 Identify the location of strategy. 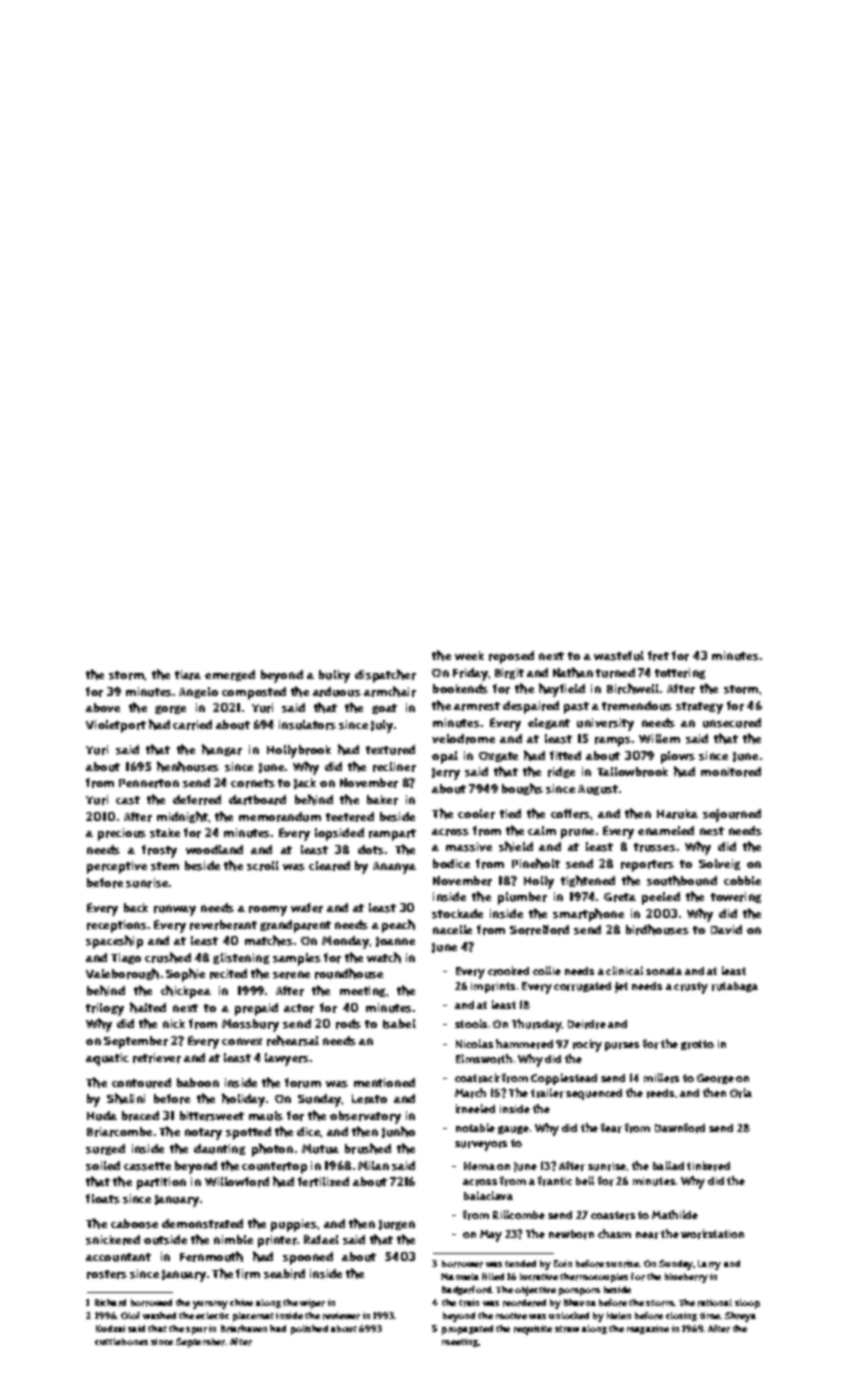
(699, 708).
